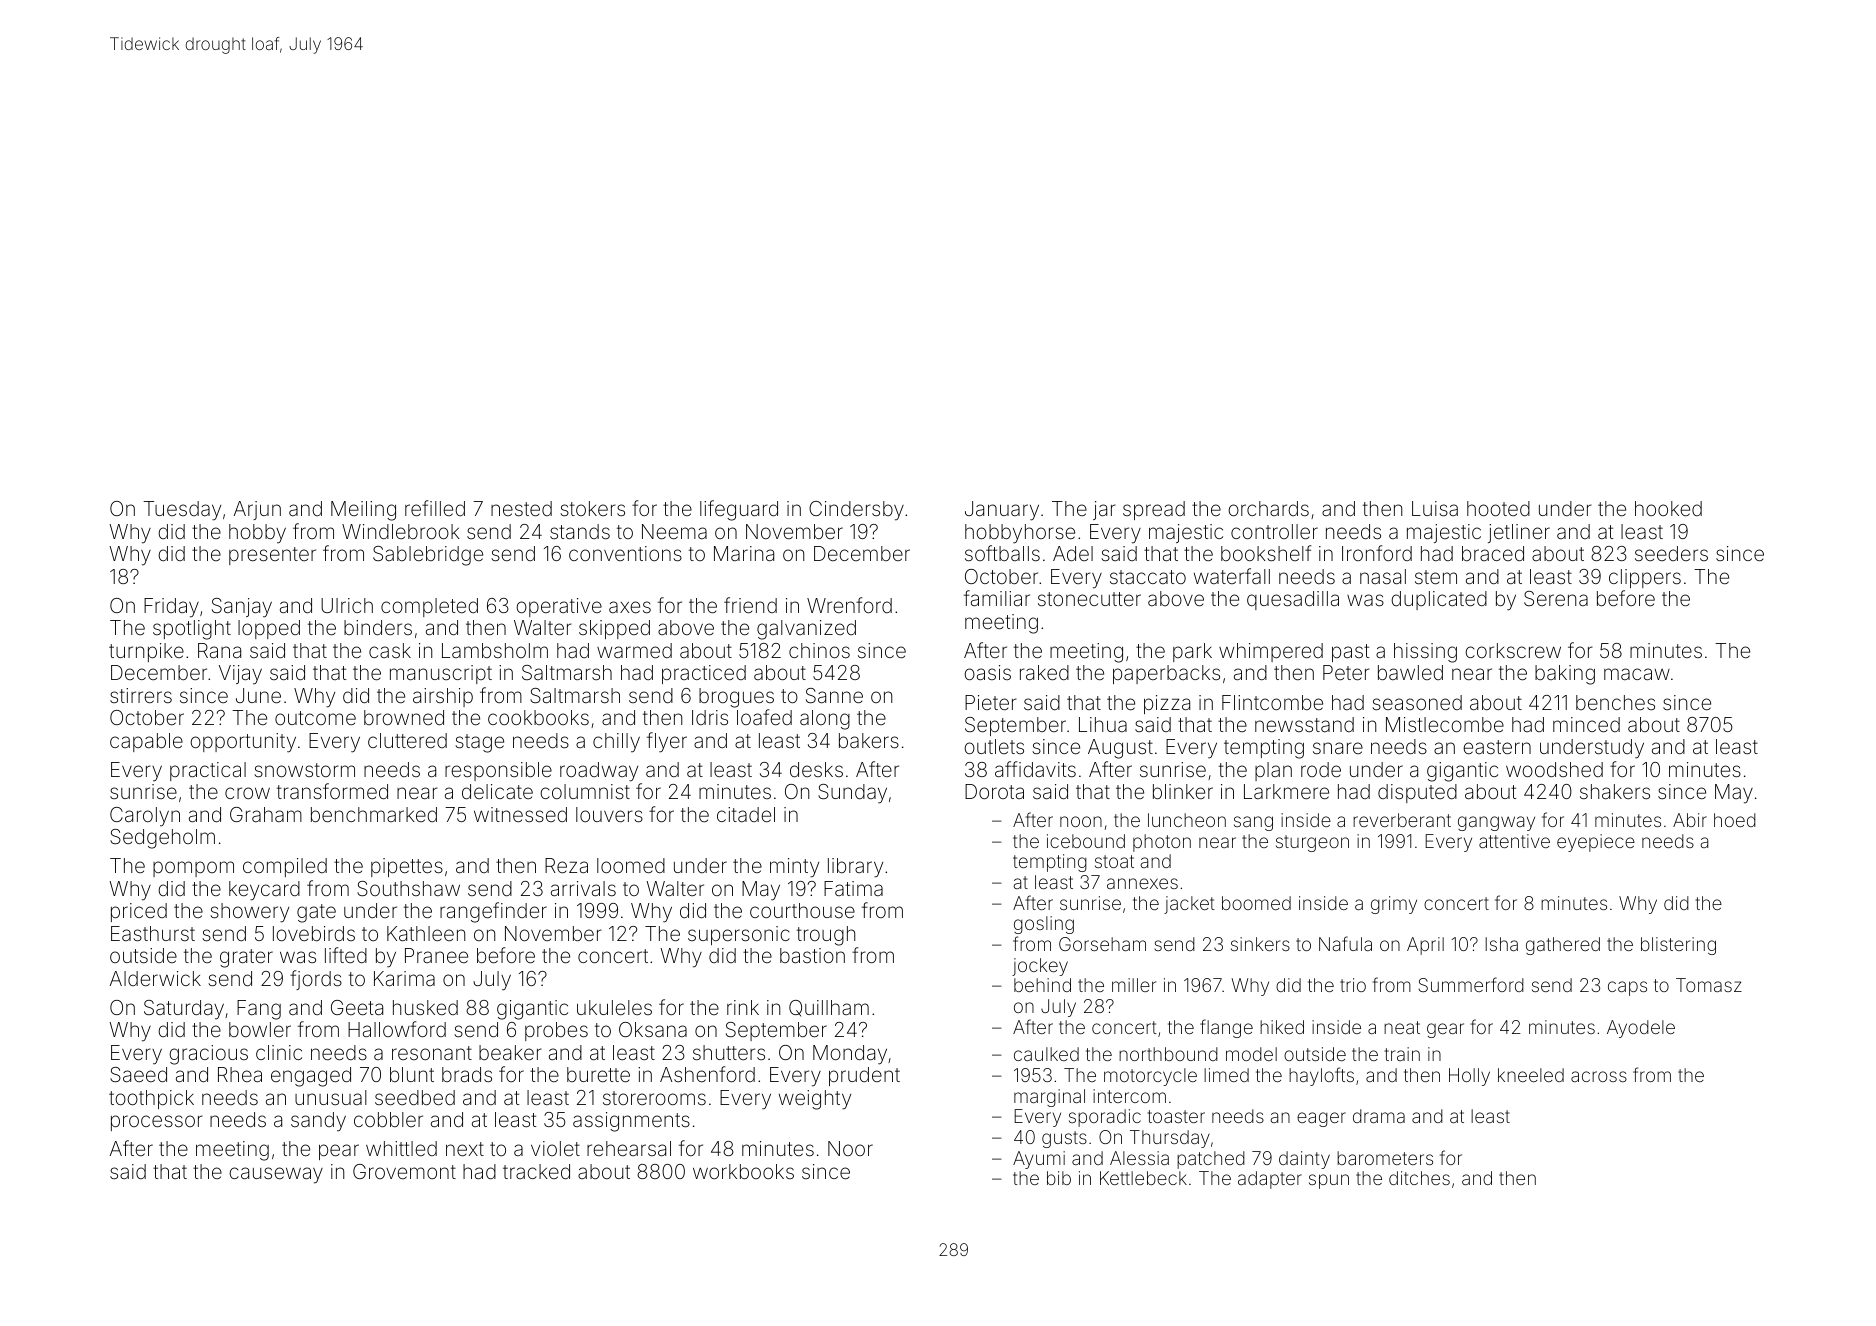 Image resolution: width=1876 pixels, height=1326 pixels. What do you see at coordinates (1419, 1178) in the screenshot?
I see `ditches` at bounding box center [1419, 1178].
